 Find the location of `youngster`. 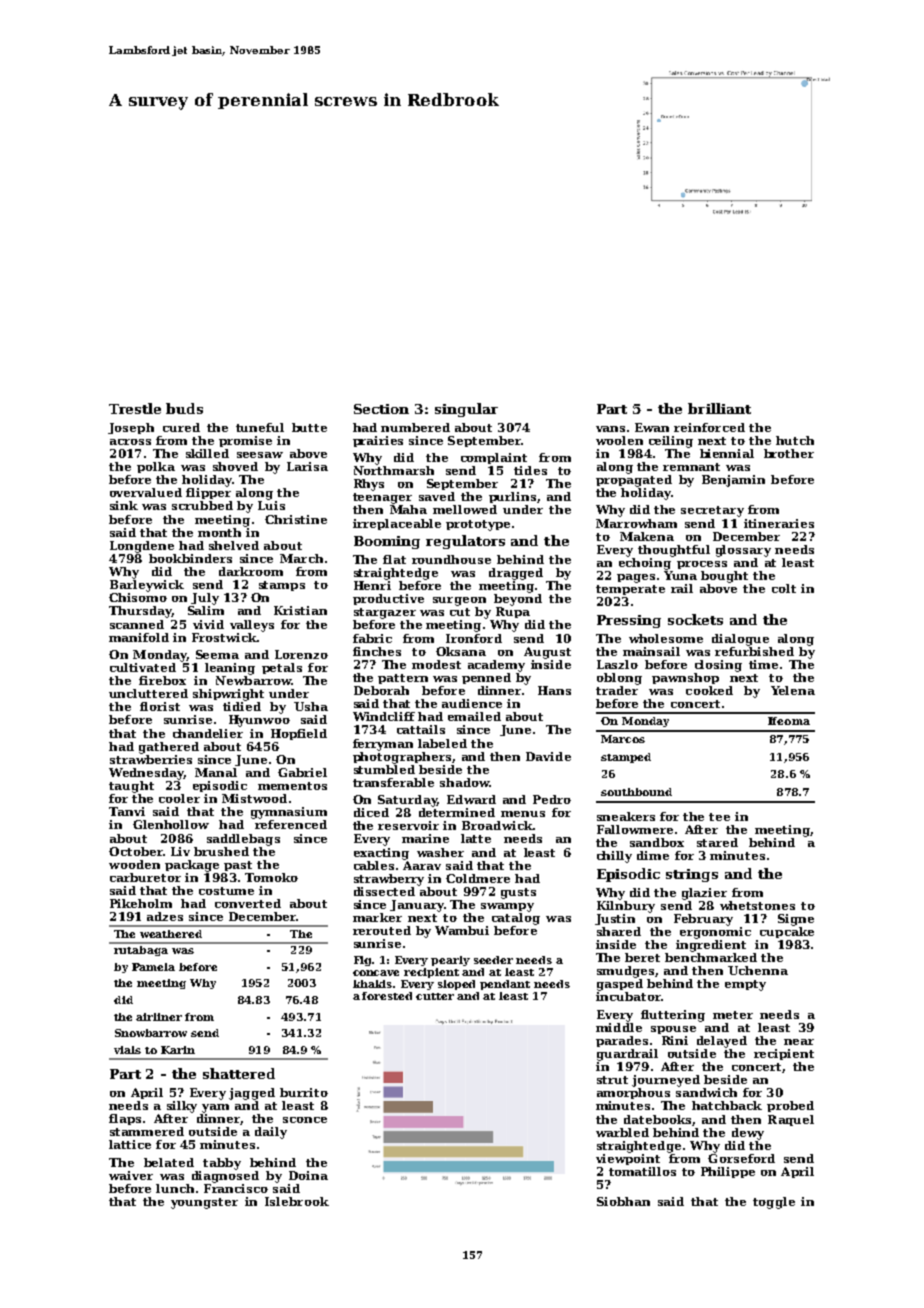

youngster is located at coordinates (204, 1203).
